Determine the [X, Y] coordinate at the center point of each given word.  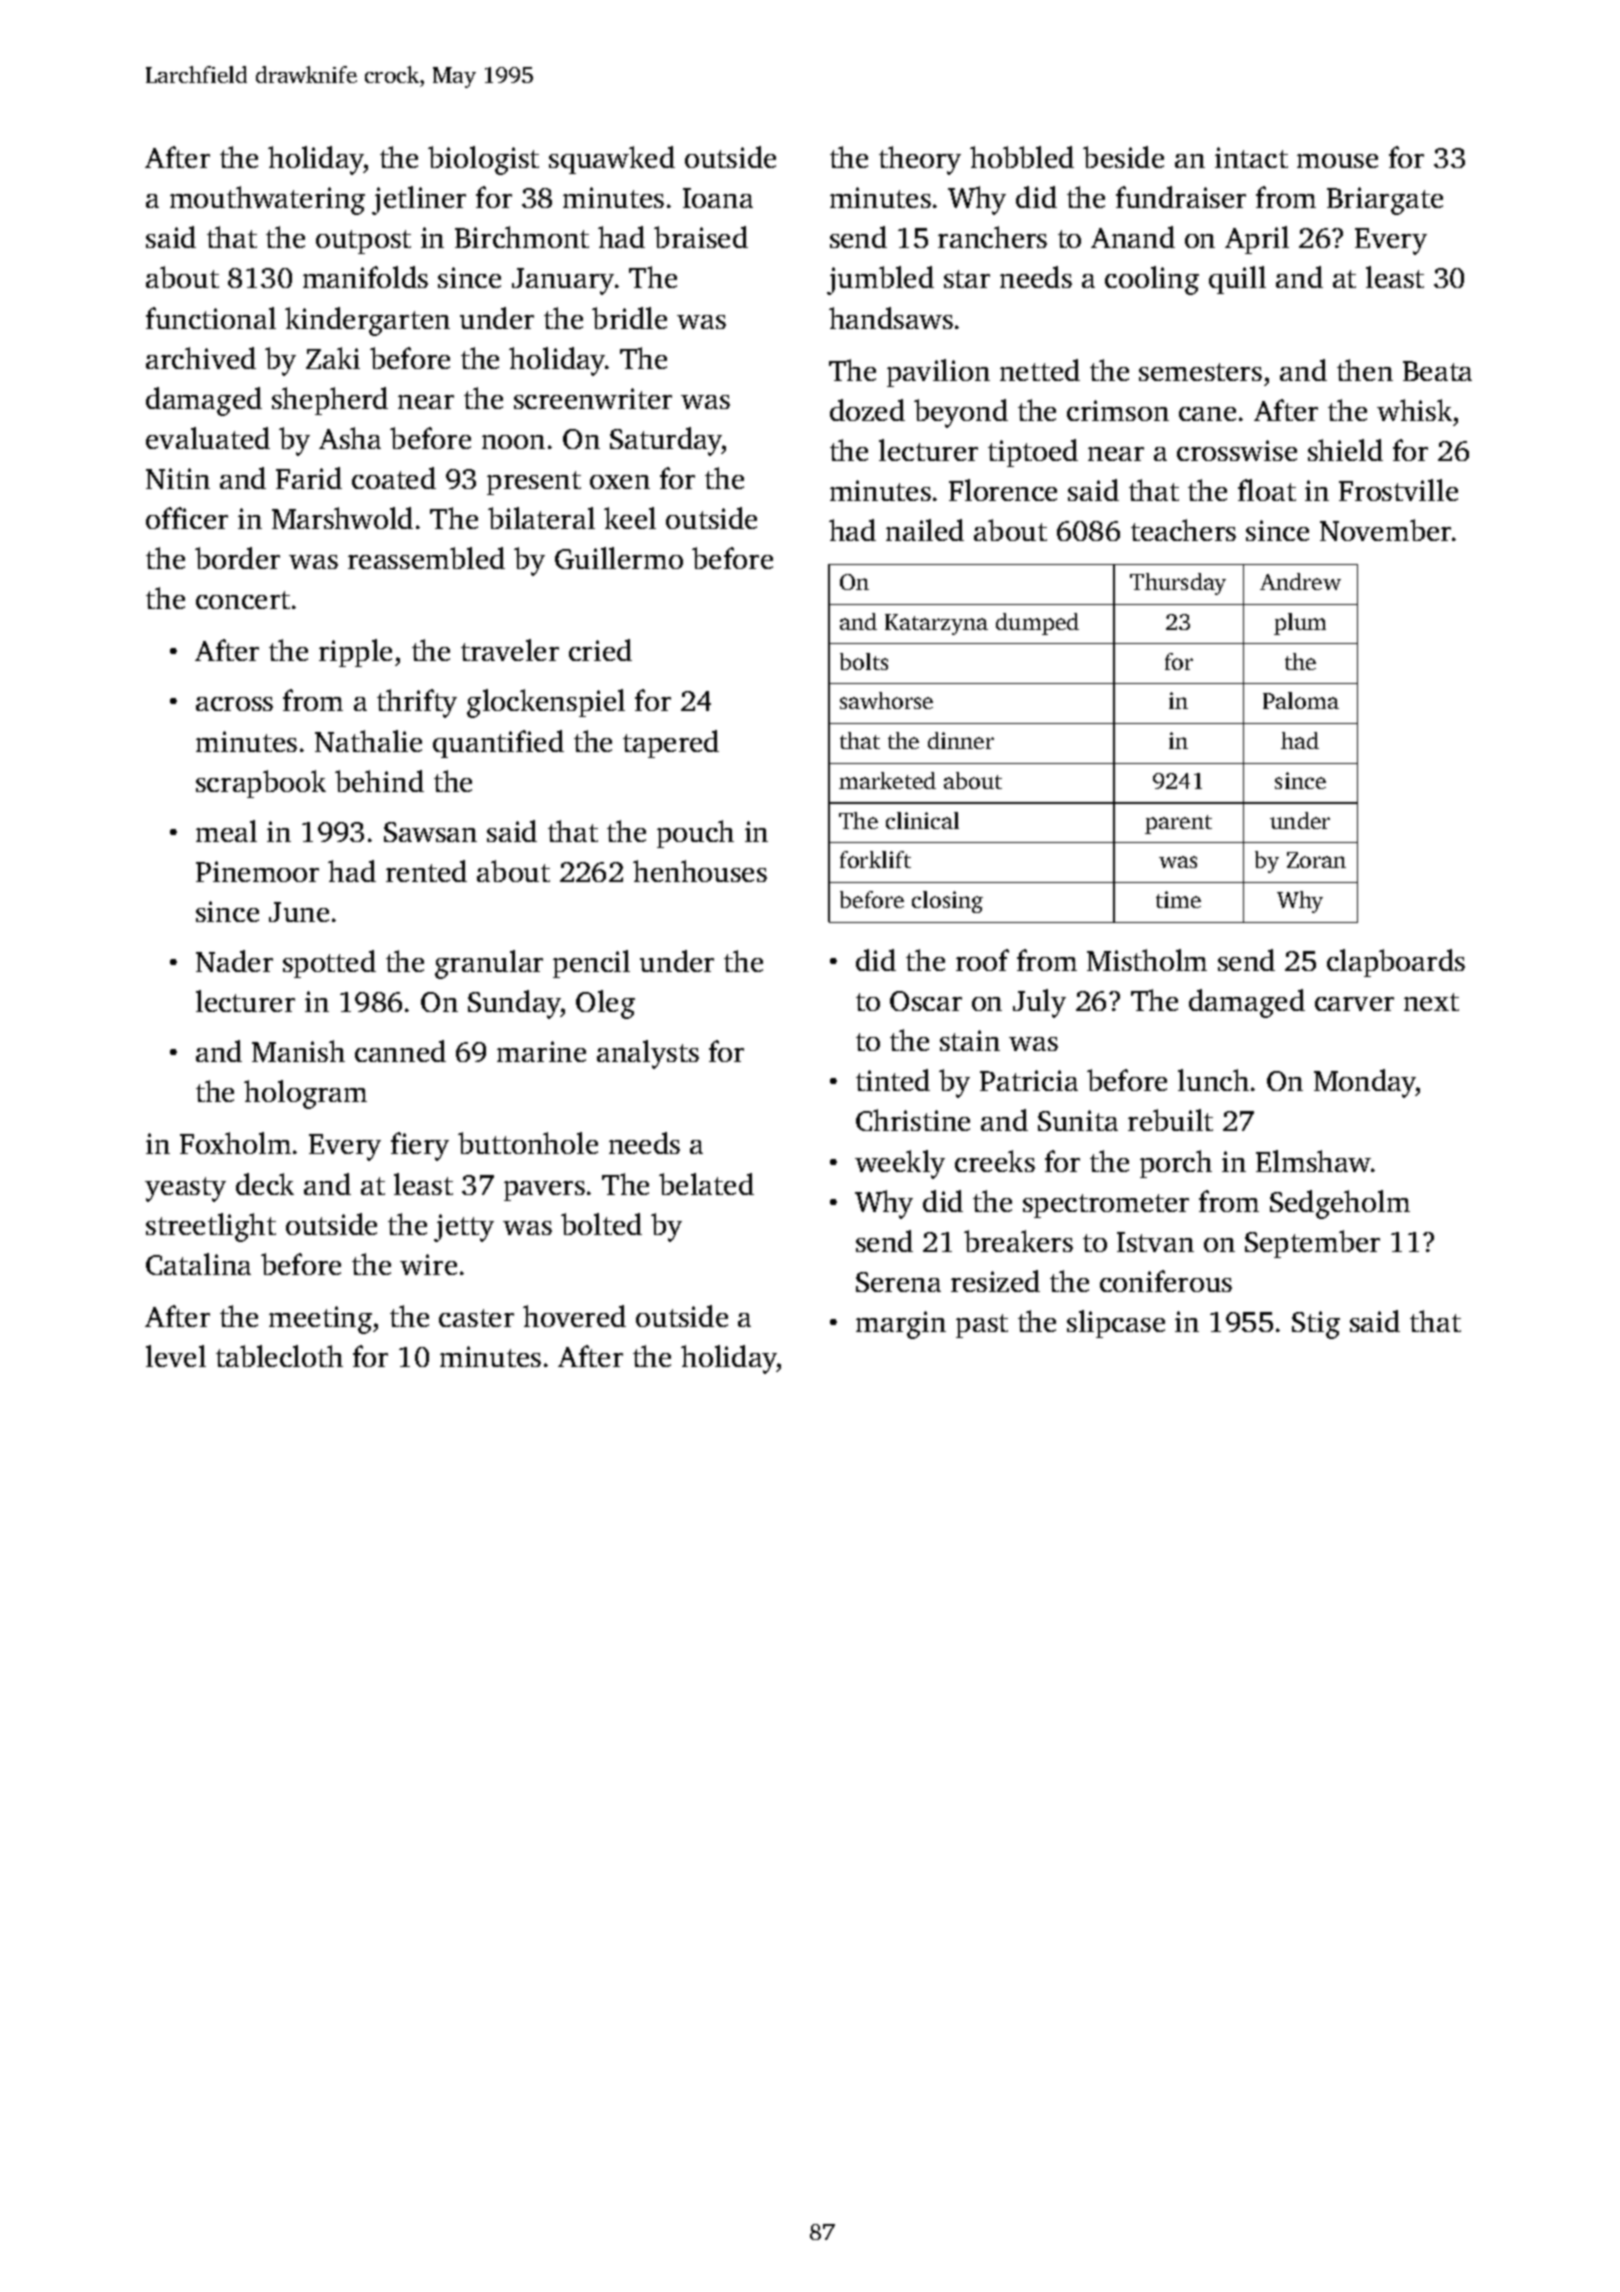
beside [1123, 157]
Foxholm [235, 1143]
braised [701, 237]
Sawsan [430, 832]
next [1431, 1002]
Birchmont [522, 237]
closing [947, 902]
